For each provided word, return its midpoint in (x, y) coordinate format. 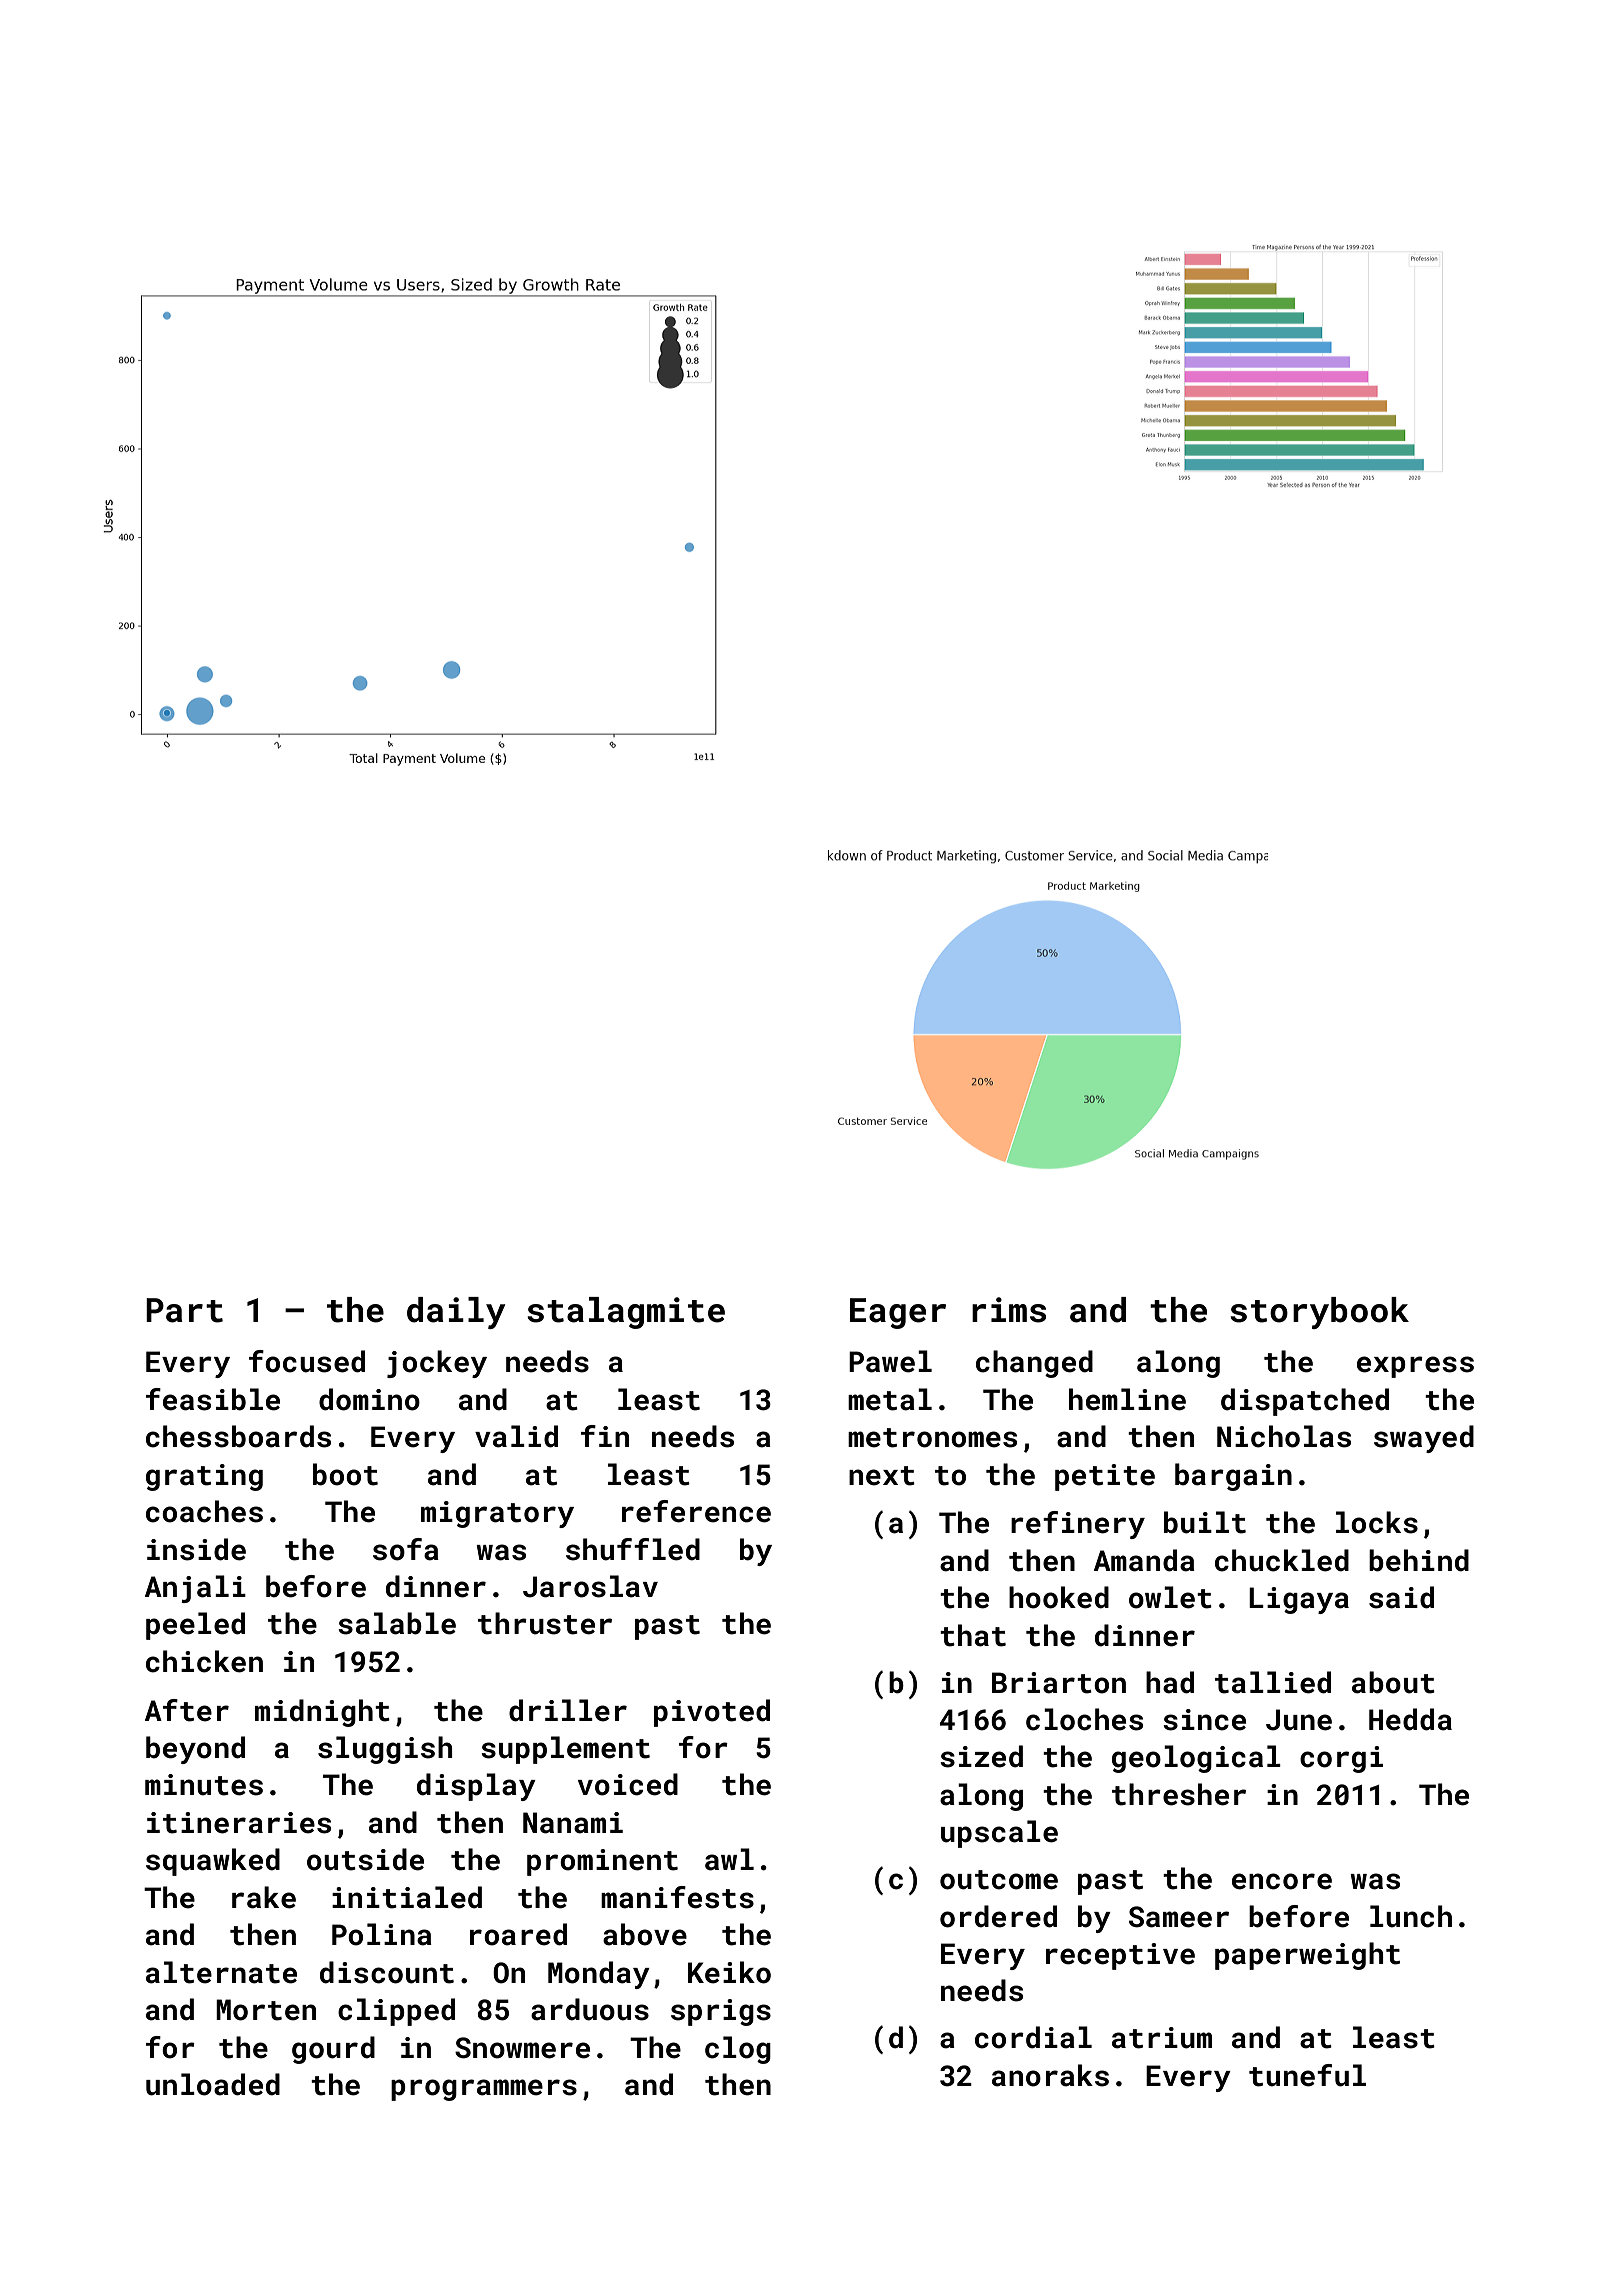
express (1415, 1367)
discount (387, 1972)
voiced (628, 1784)
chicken (204, 1661)
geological (1196, 1759)
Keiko (729, 1972)
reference (696, 1511)
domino (369, 1399)
